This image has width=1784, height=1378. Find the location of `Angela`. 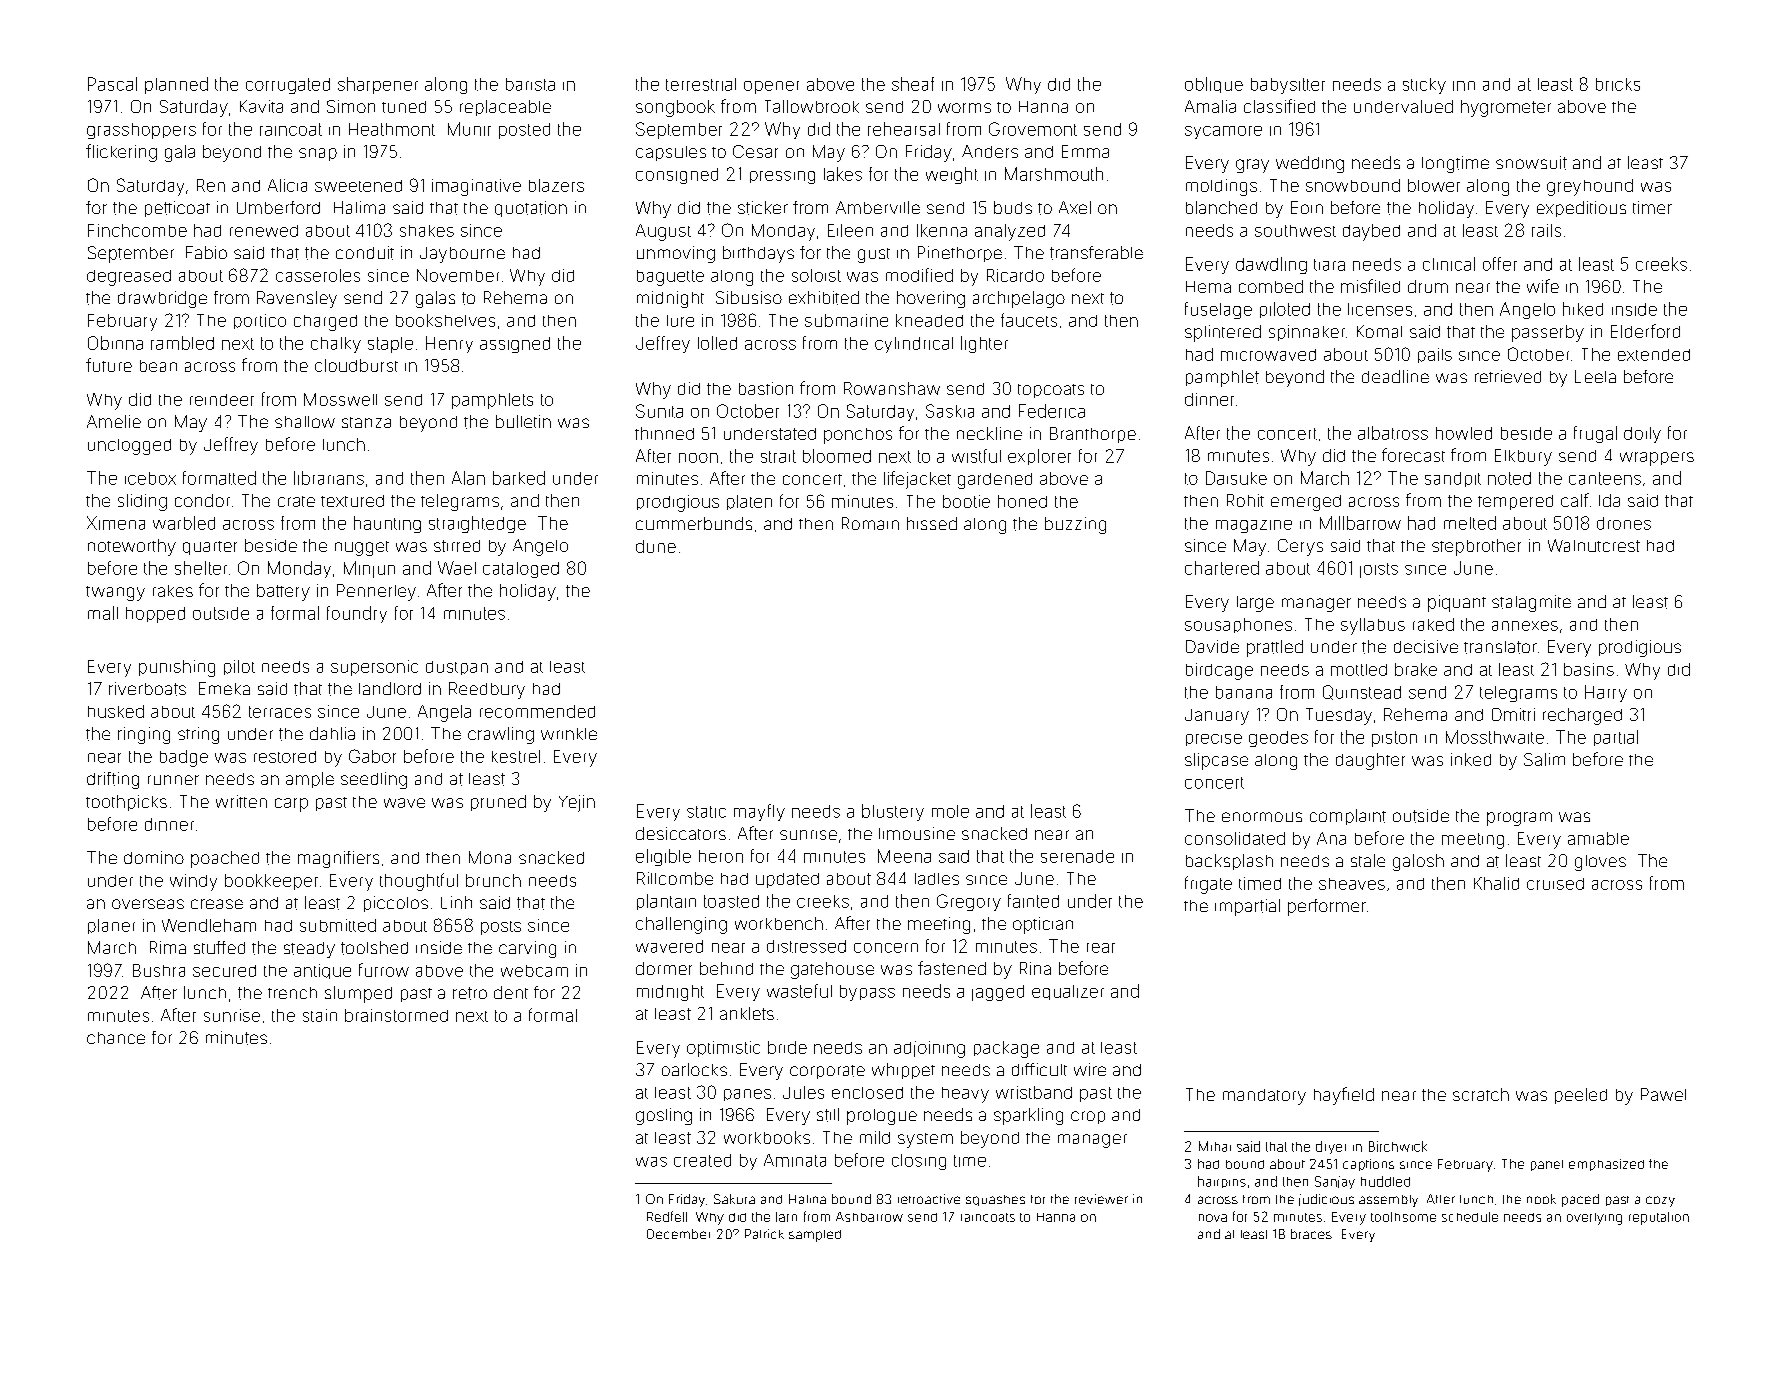

Angela is located at coordinates (444, 713).
